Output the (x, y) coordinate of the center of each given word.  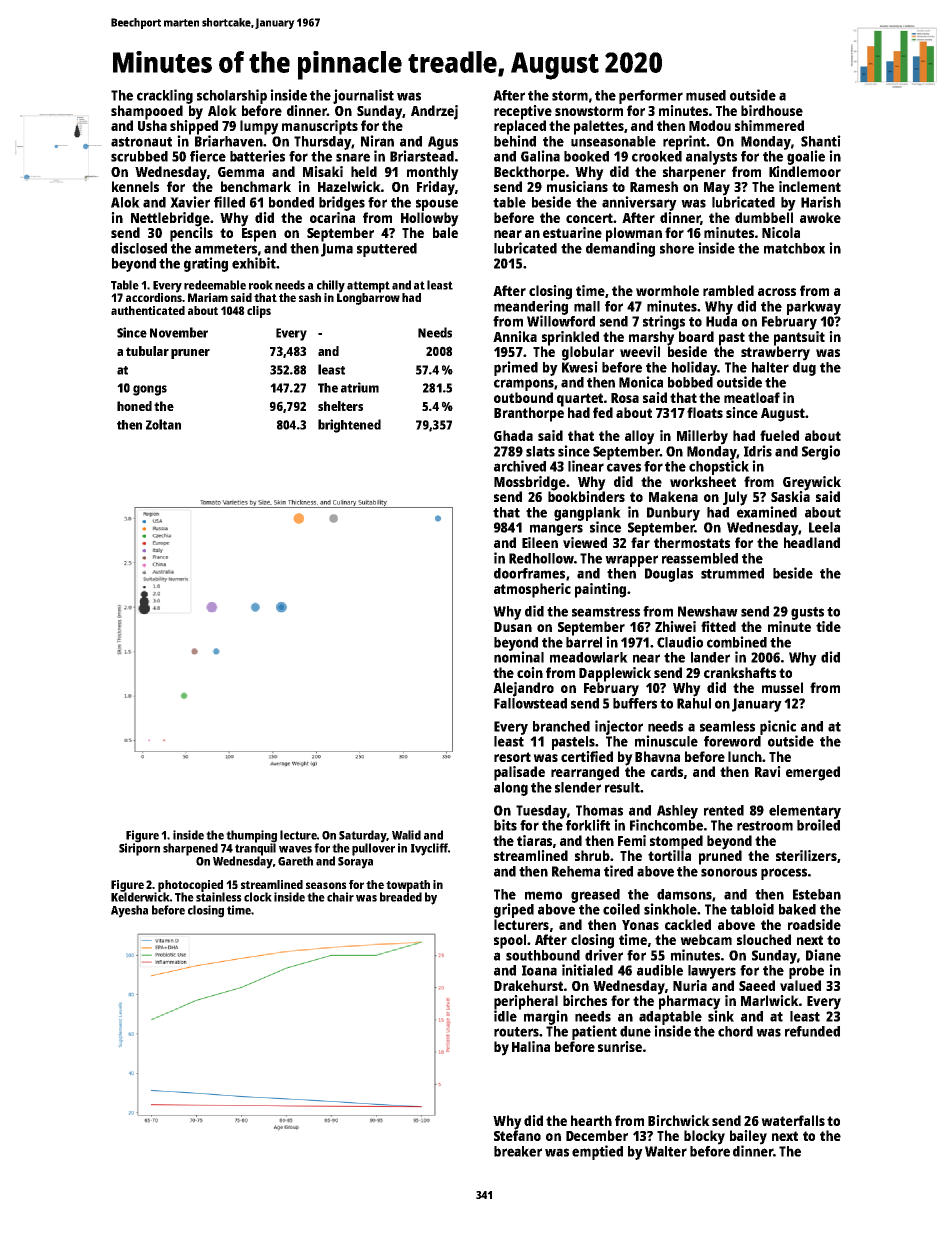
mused (706, 95)
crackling (165, 96)
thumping (251, 836)
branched (561, 726)
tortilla (669, 855)
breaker (518, 1151)
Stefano (517, 1135)
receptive (523, 112)
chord (735, 1031)
